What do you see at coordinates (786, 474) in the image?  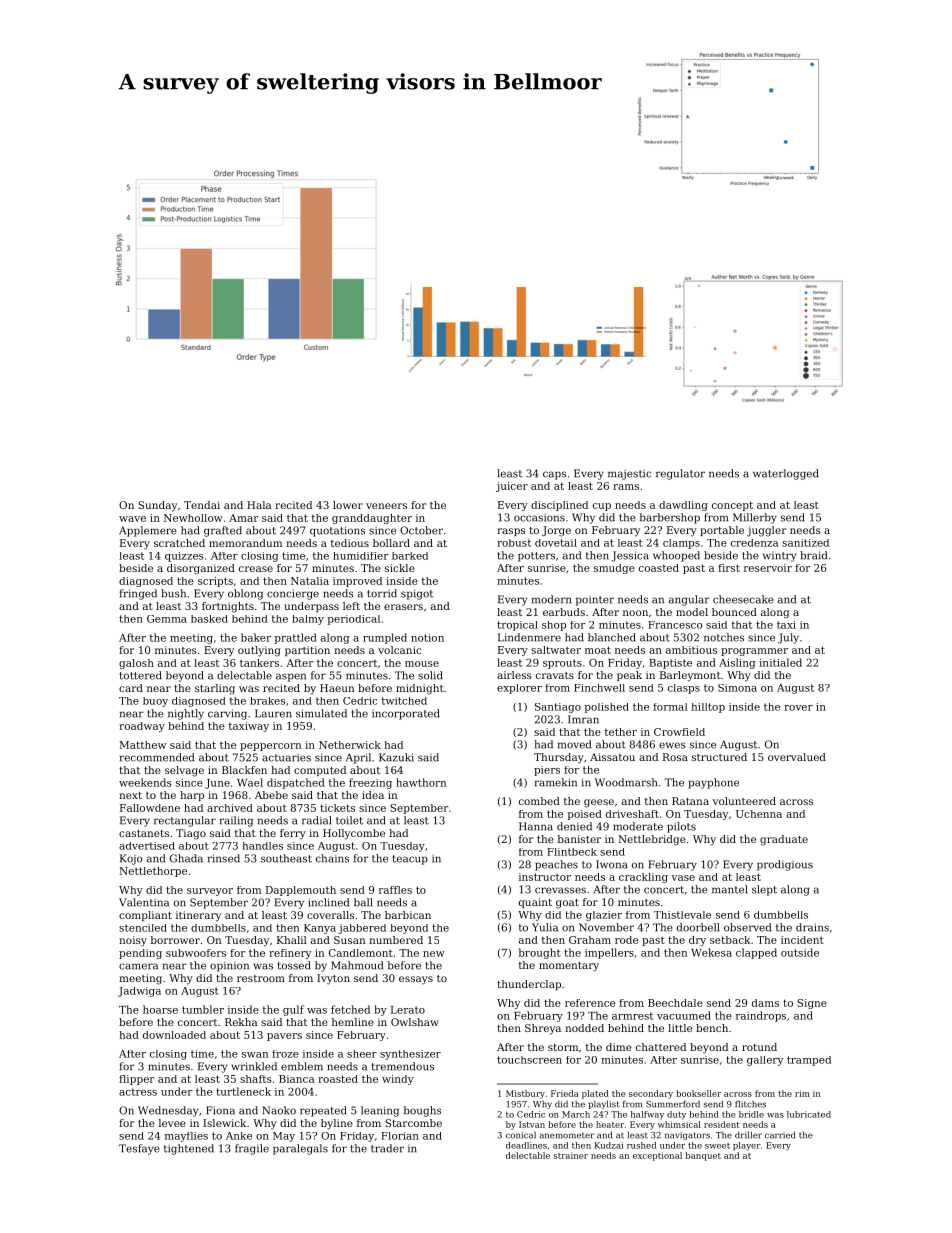 I see `waterlogged` at bounding box center [786, 474].
